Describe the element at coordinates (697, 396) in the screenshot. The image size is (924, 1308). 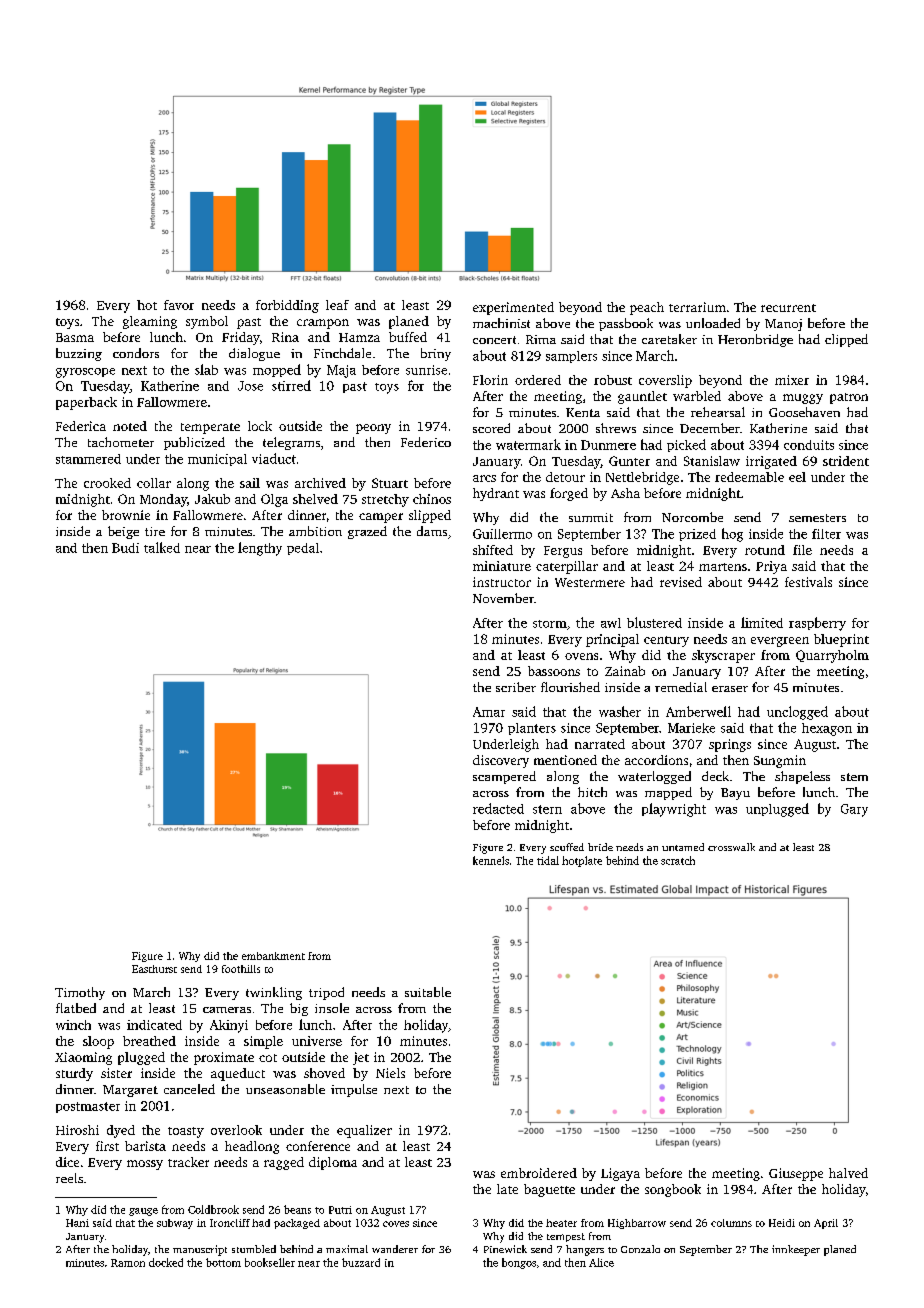
I see `warbled` at that location.
